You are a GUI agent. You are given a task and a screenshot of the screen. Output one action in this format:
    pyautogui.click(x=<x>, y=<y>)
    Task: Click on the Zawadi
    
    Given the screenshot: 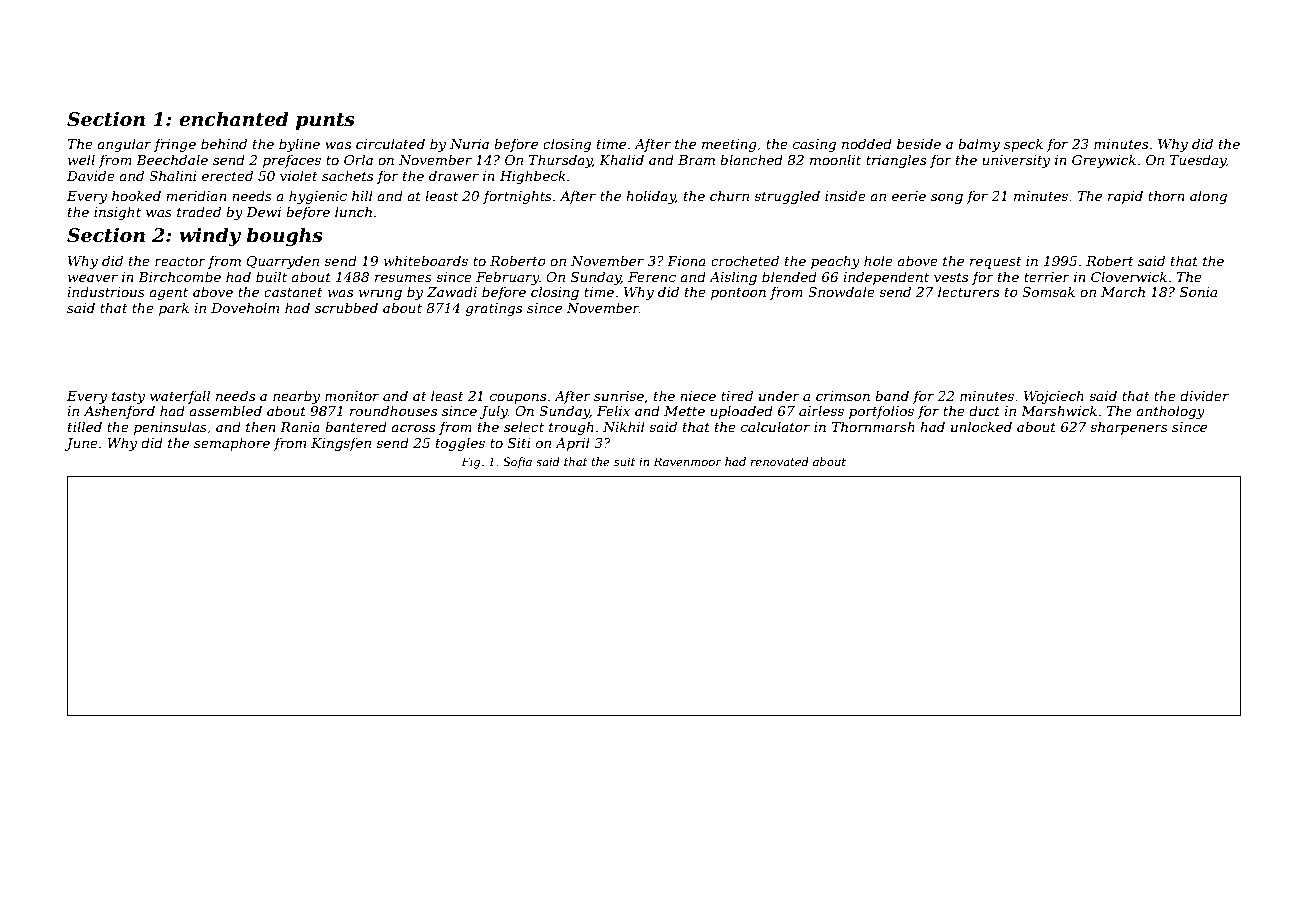 What is the action you would take?
    pyautogui.click(x=452, y=291)
